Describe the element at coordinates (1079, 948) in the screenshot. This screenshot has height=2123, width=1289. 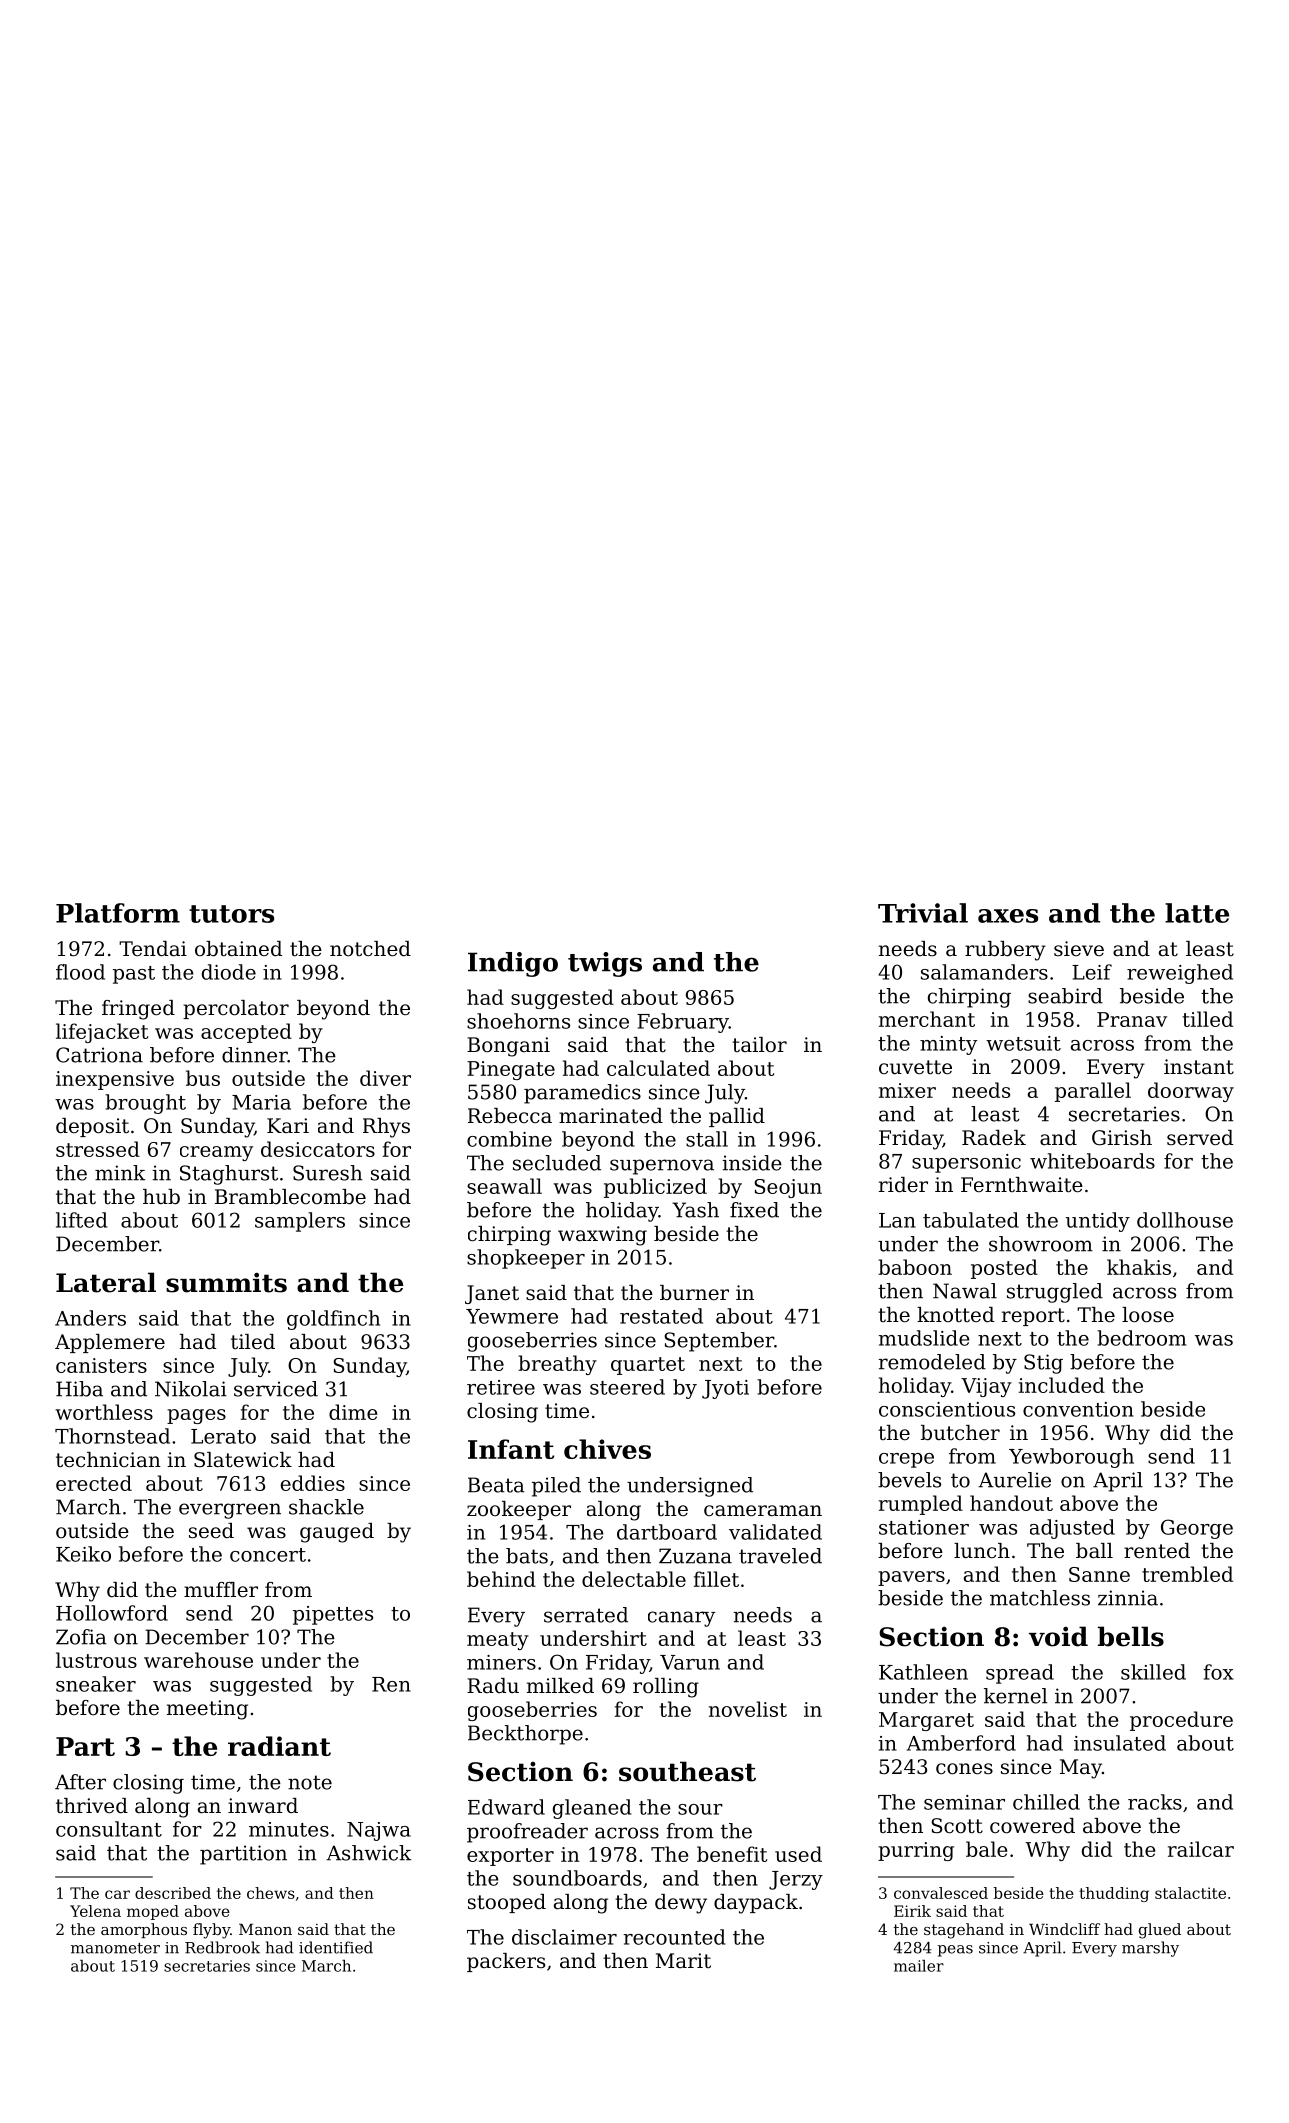
I see `sieve` at that location.
